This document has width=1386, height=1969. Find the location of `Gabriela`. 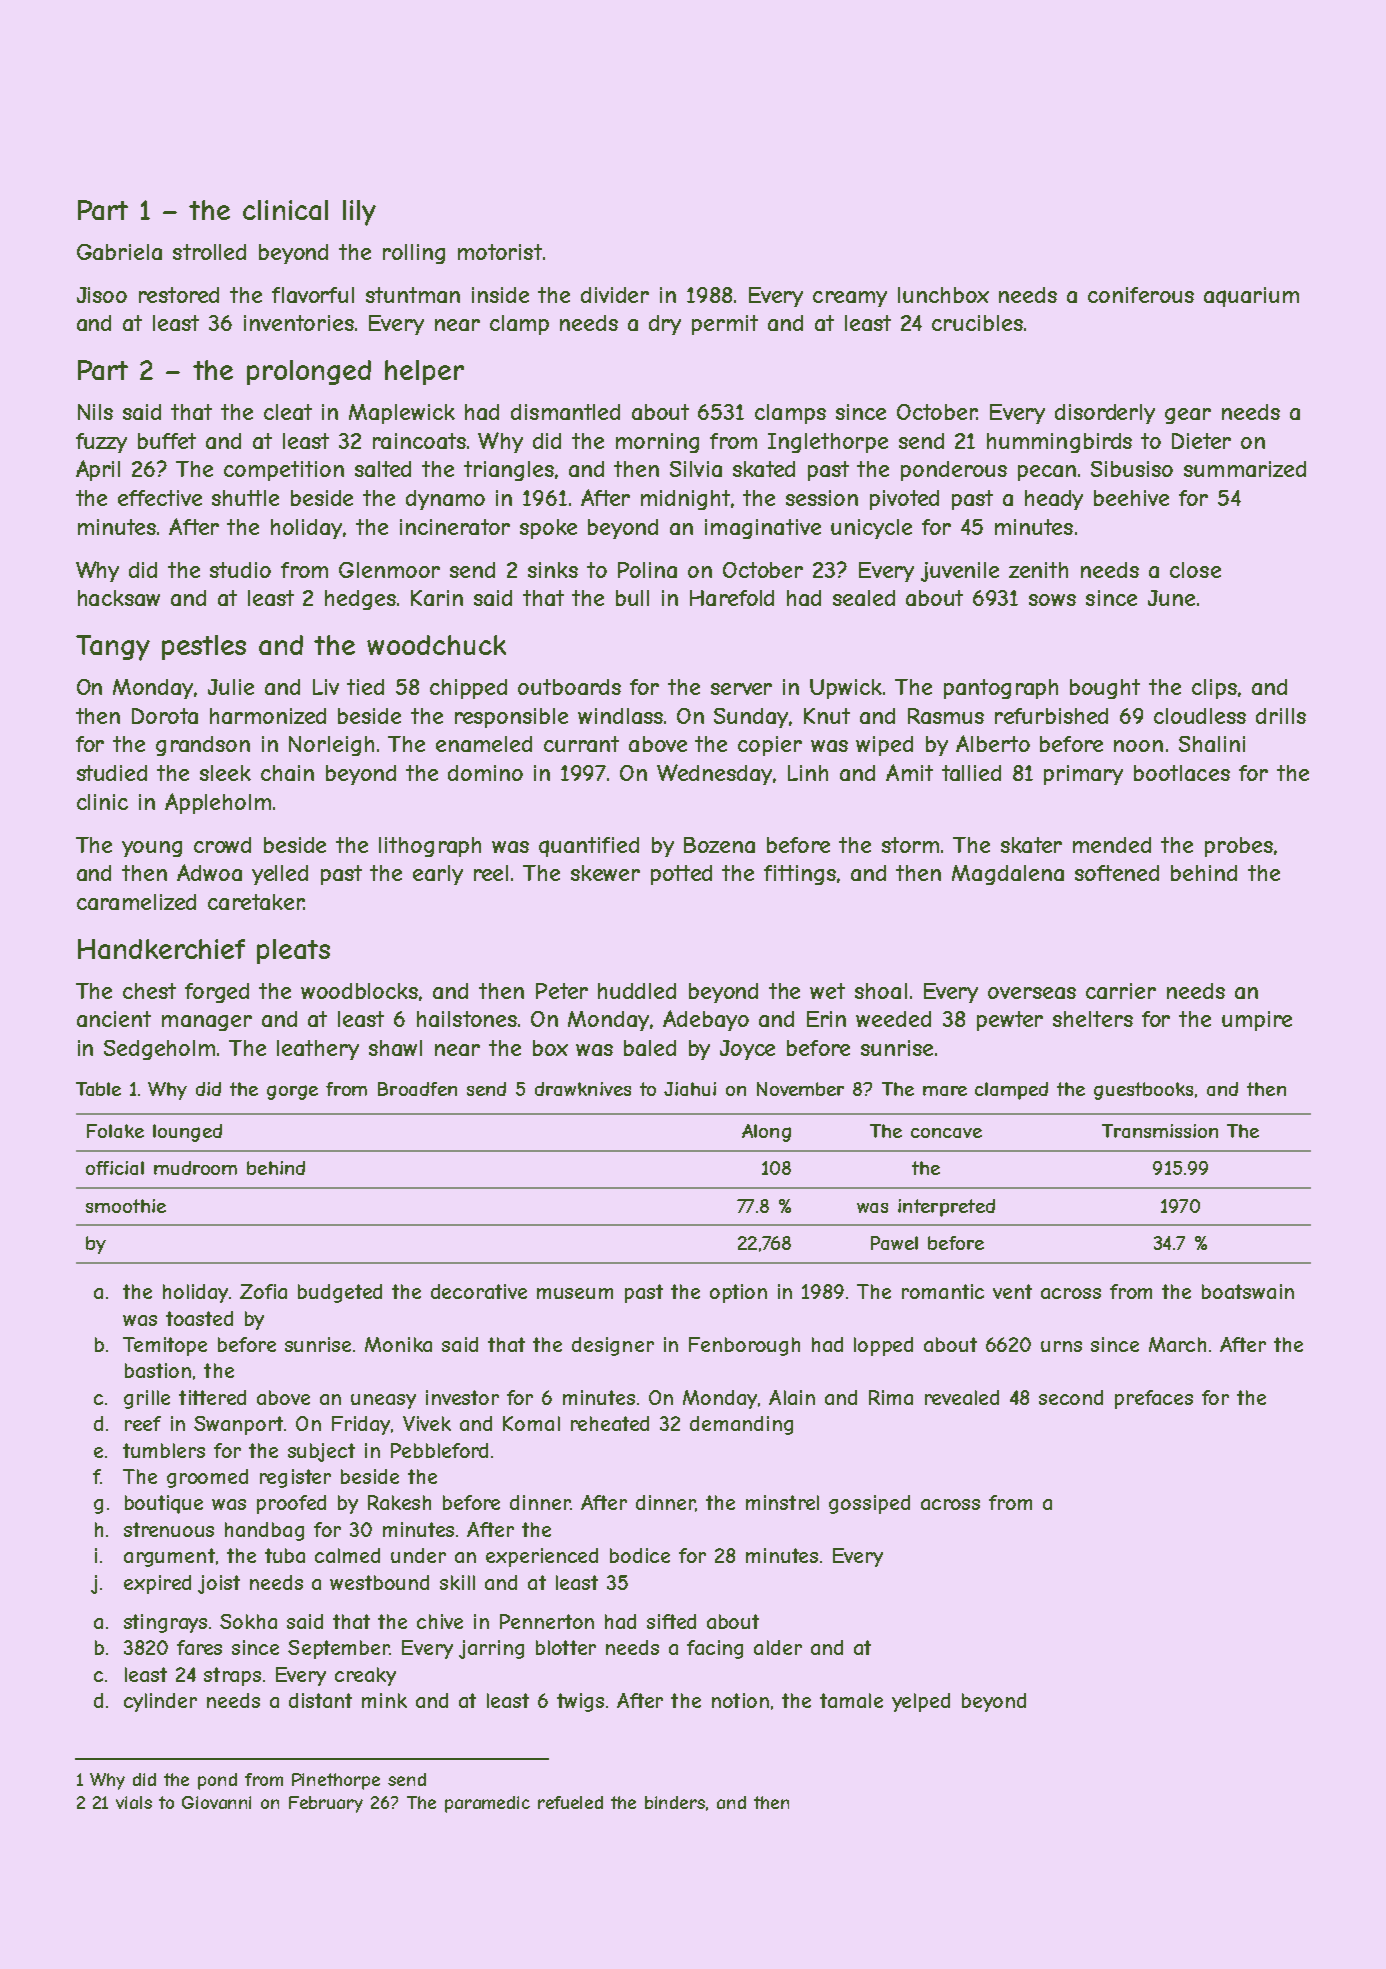

Gabriela is located at coordinates (119, 252).
